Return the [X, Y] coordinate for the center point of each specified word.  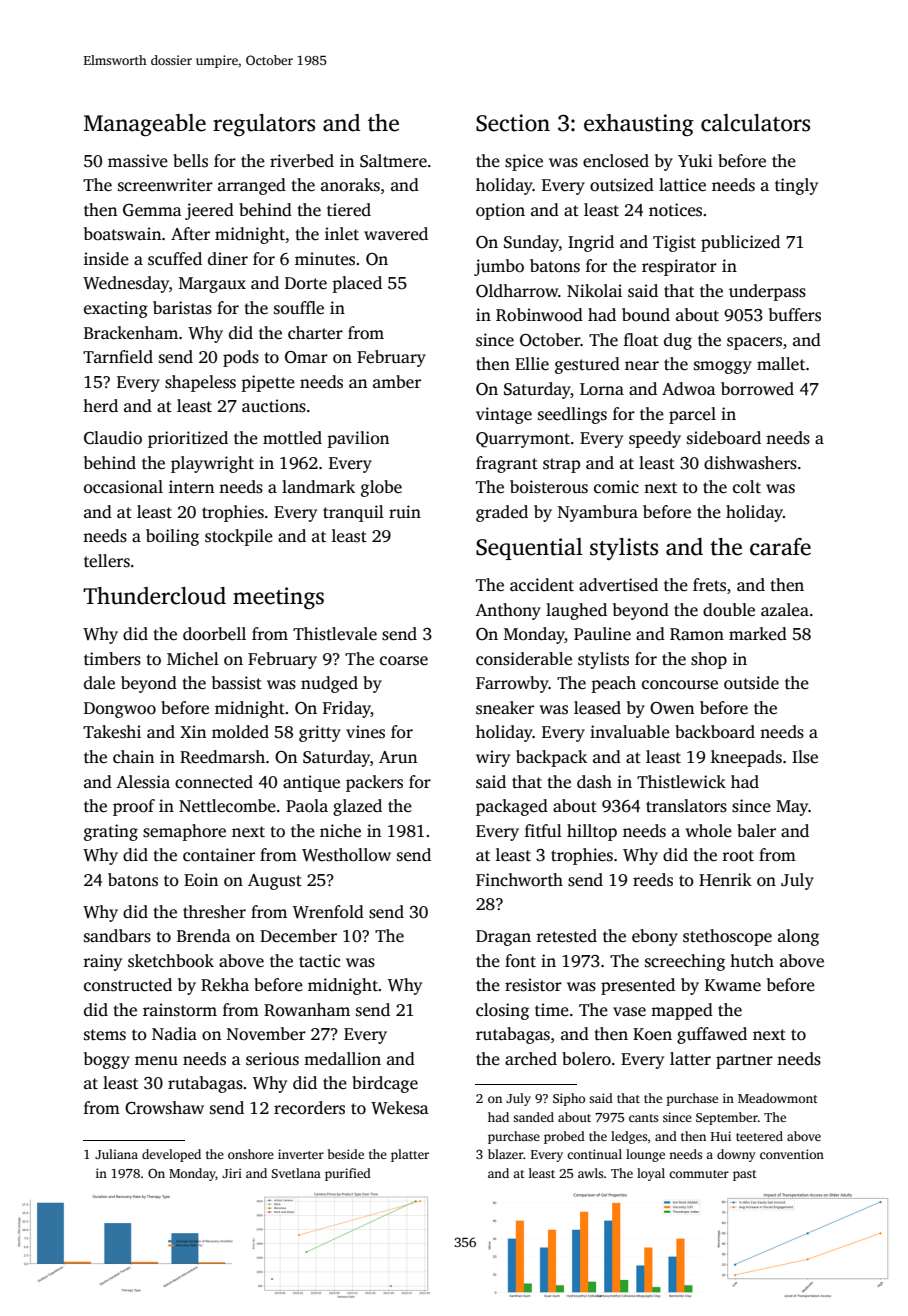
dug [678, 341]
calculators [755, 123]
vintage [504, 415]
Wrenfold [328, 912]
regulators [264, 125]
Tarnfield [118, 357]
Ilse [805, 757]
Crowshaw [164, 1108]
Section [513, 123]
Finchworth [519, 880]
